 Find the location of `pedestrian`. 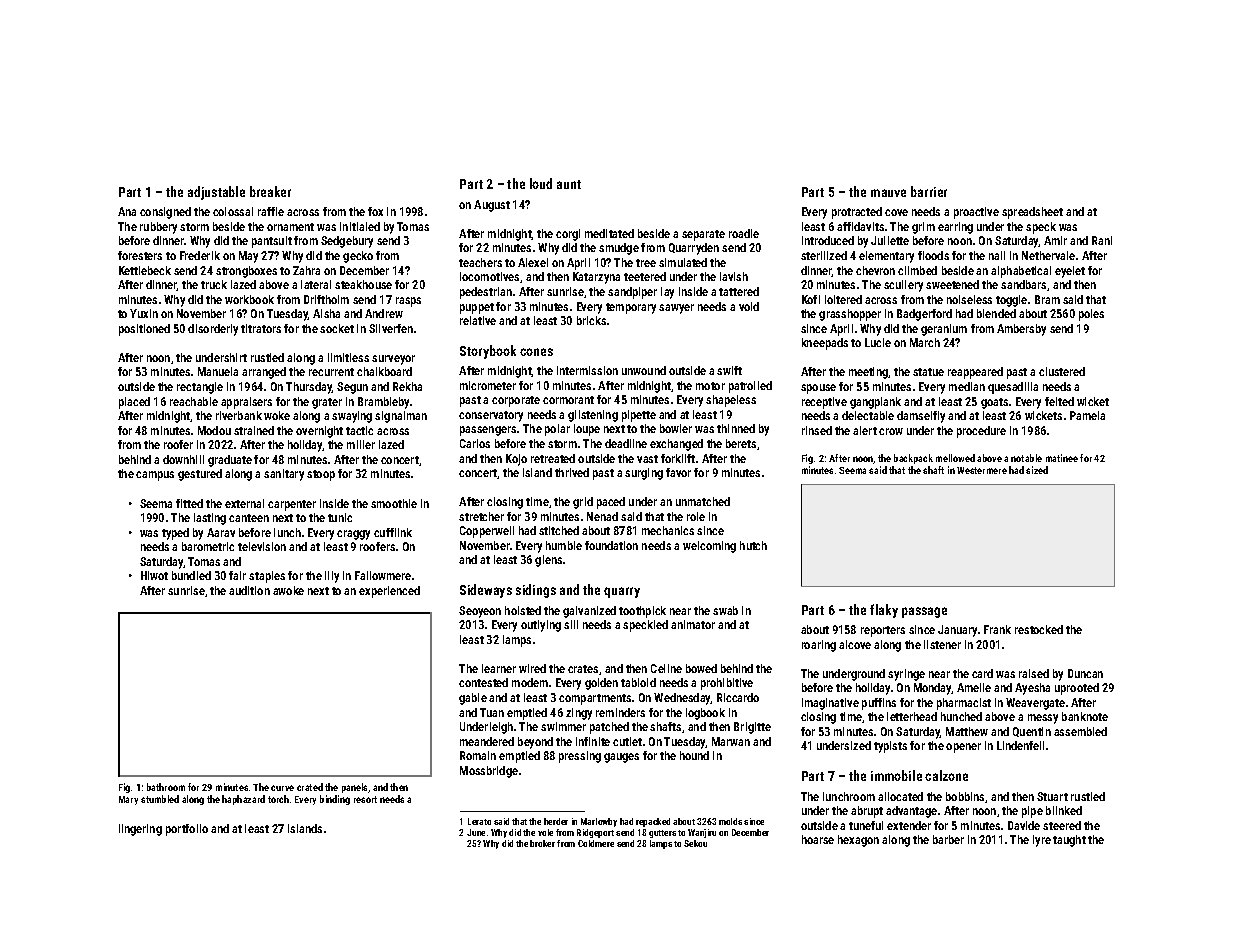

pedestrian is located at coordinates (486, 293).
